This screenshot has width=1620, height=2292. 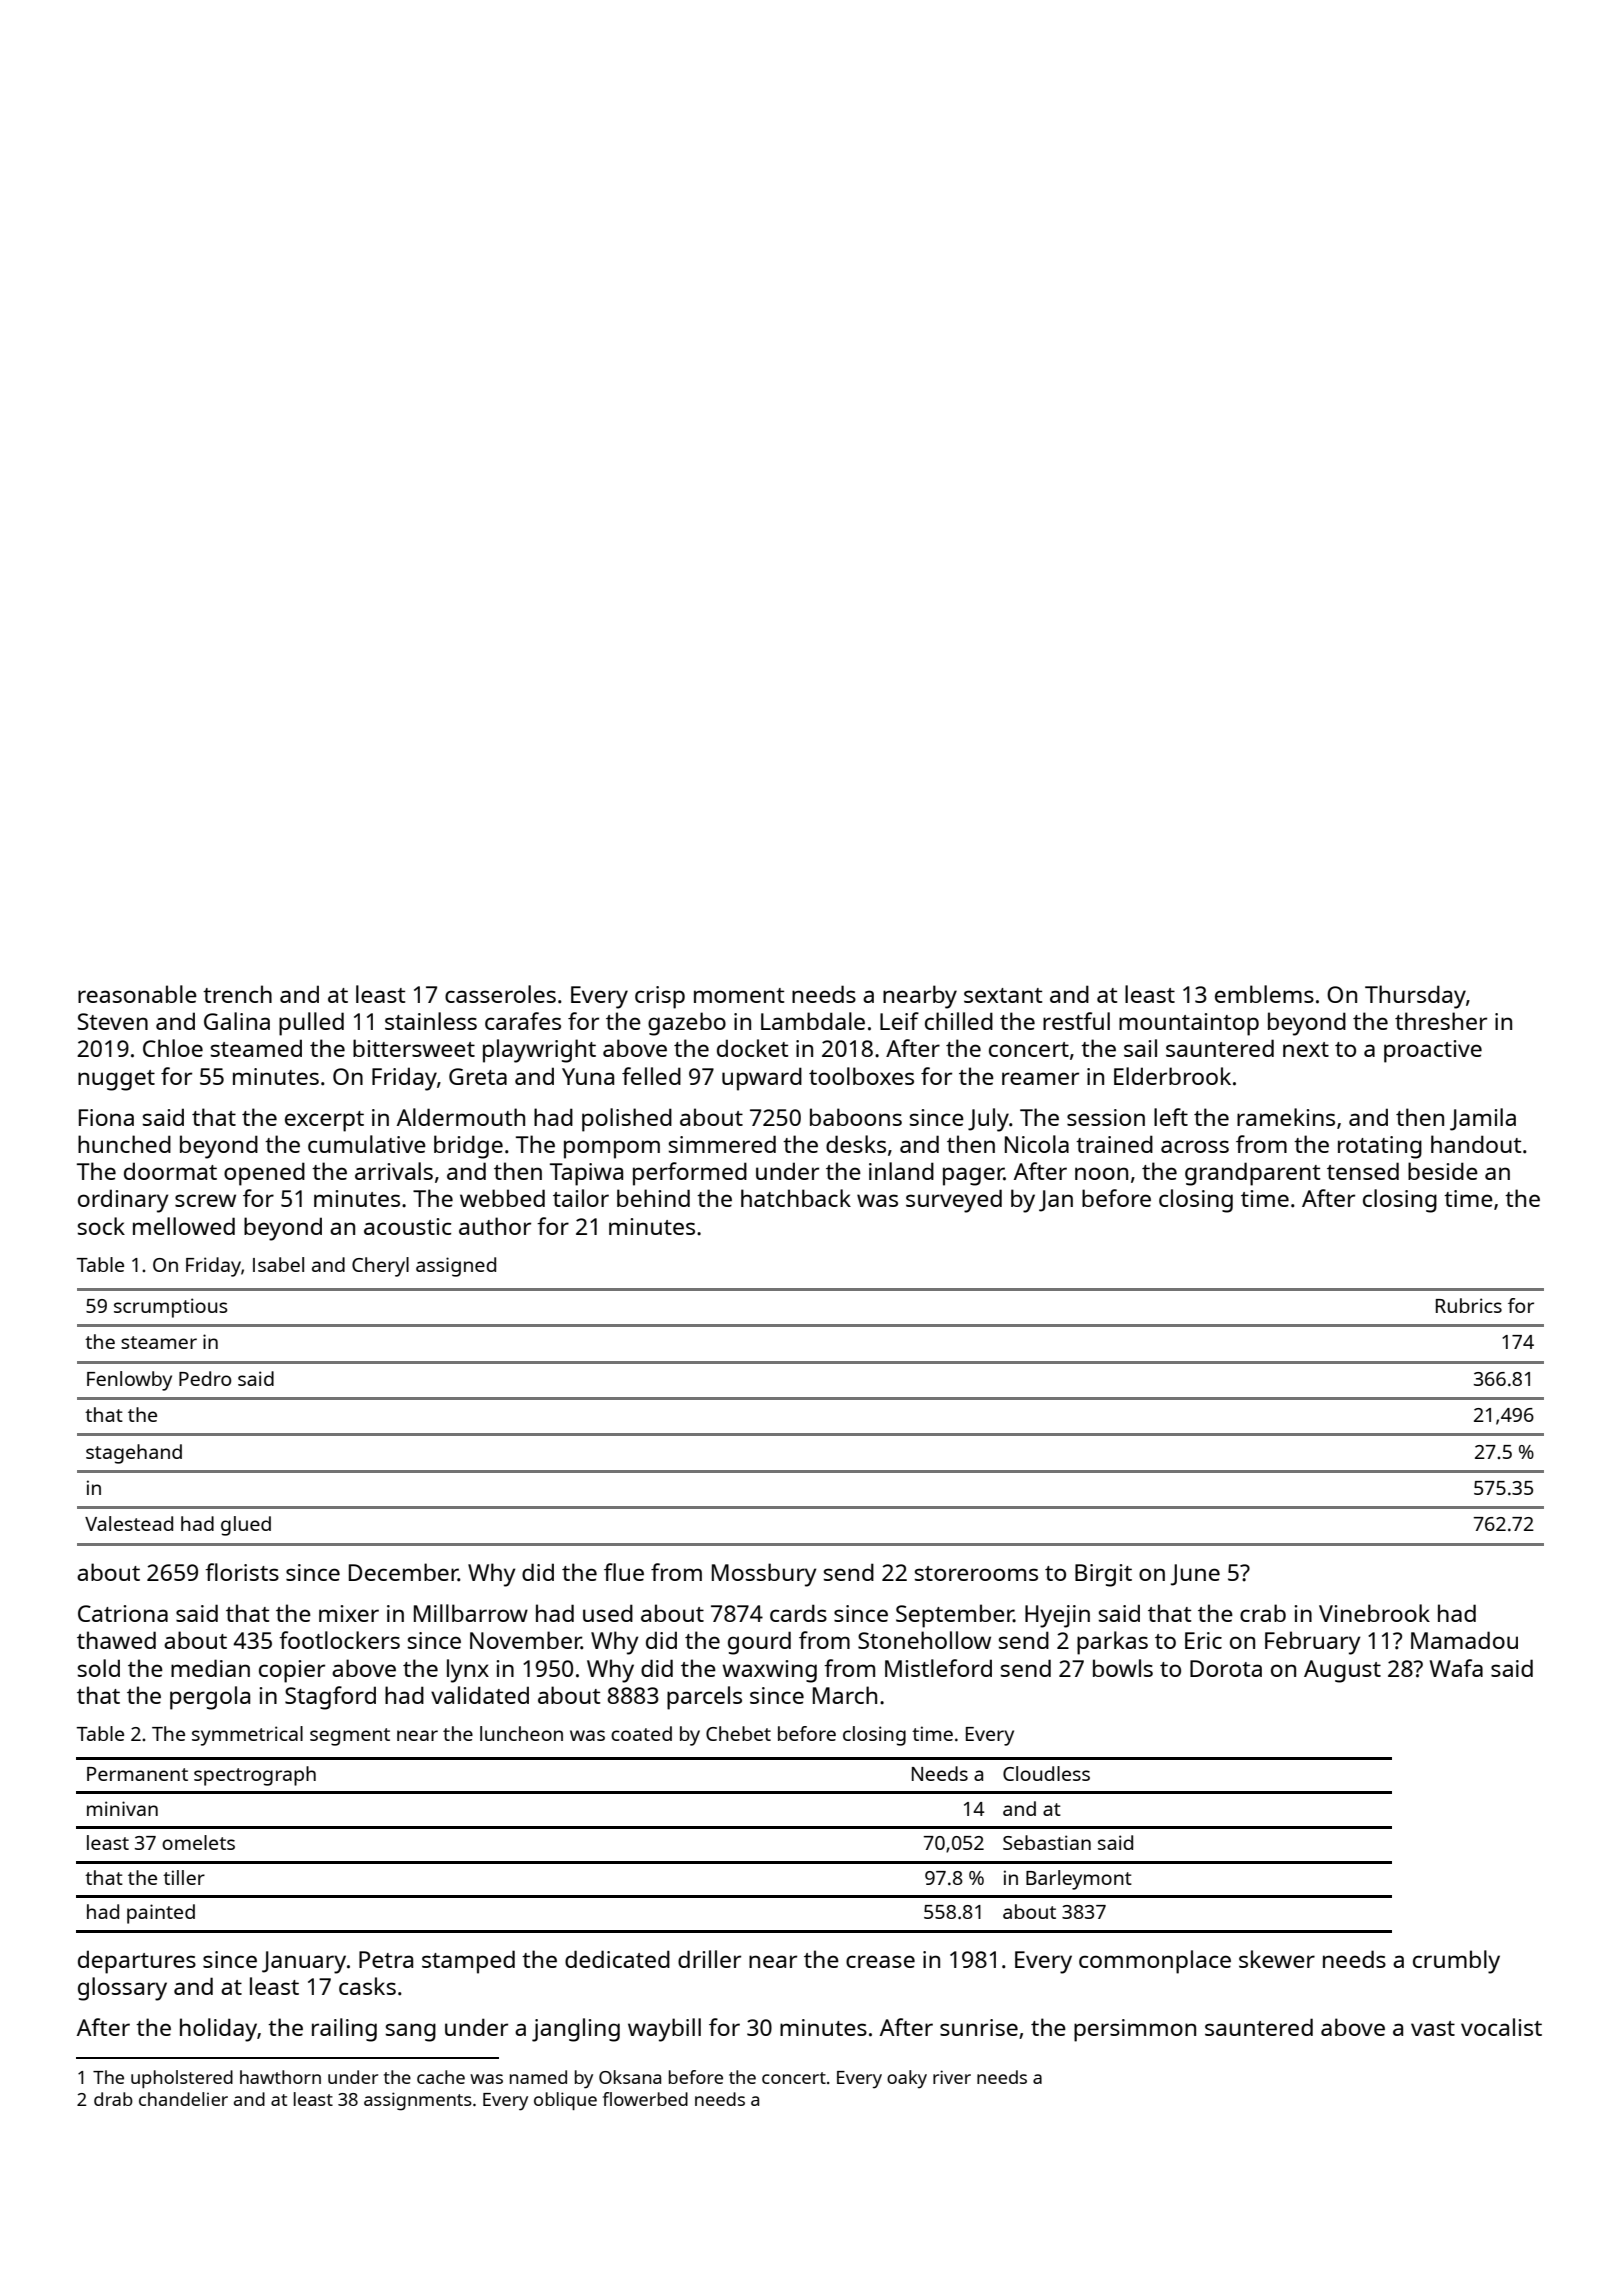 I want to click on Thursday, so click(x=1415, y=997).
